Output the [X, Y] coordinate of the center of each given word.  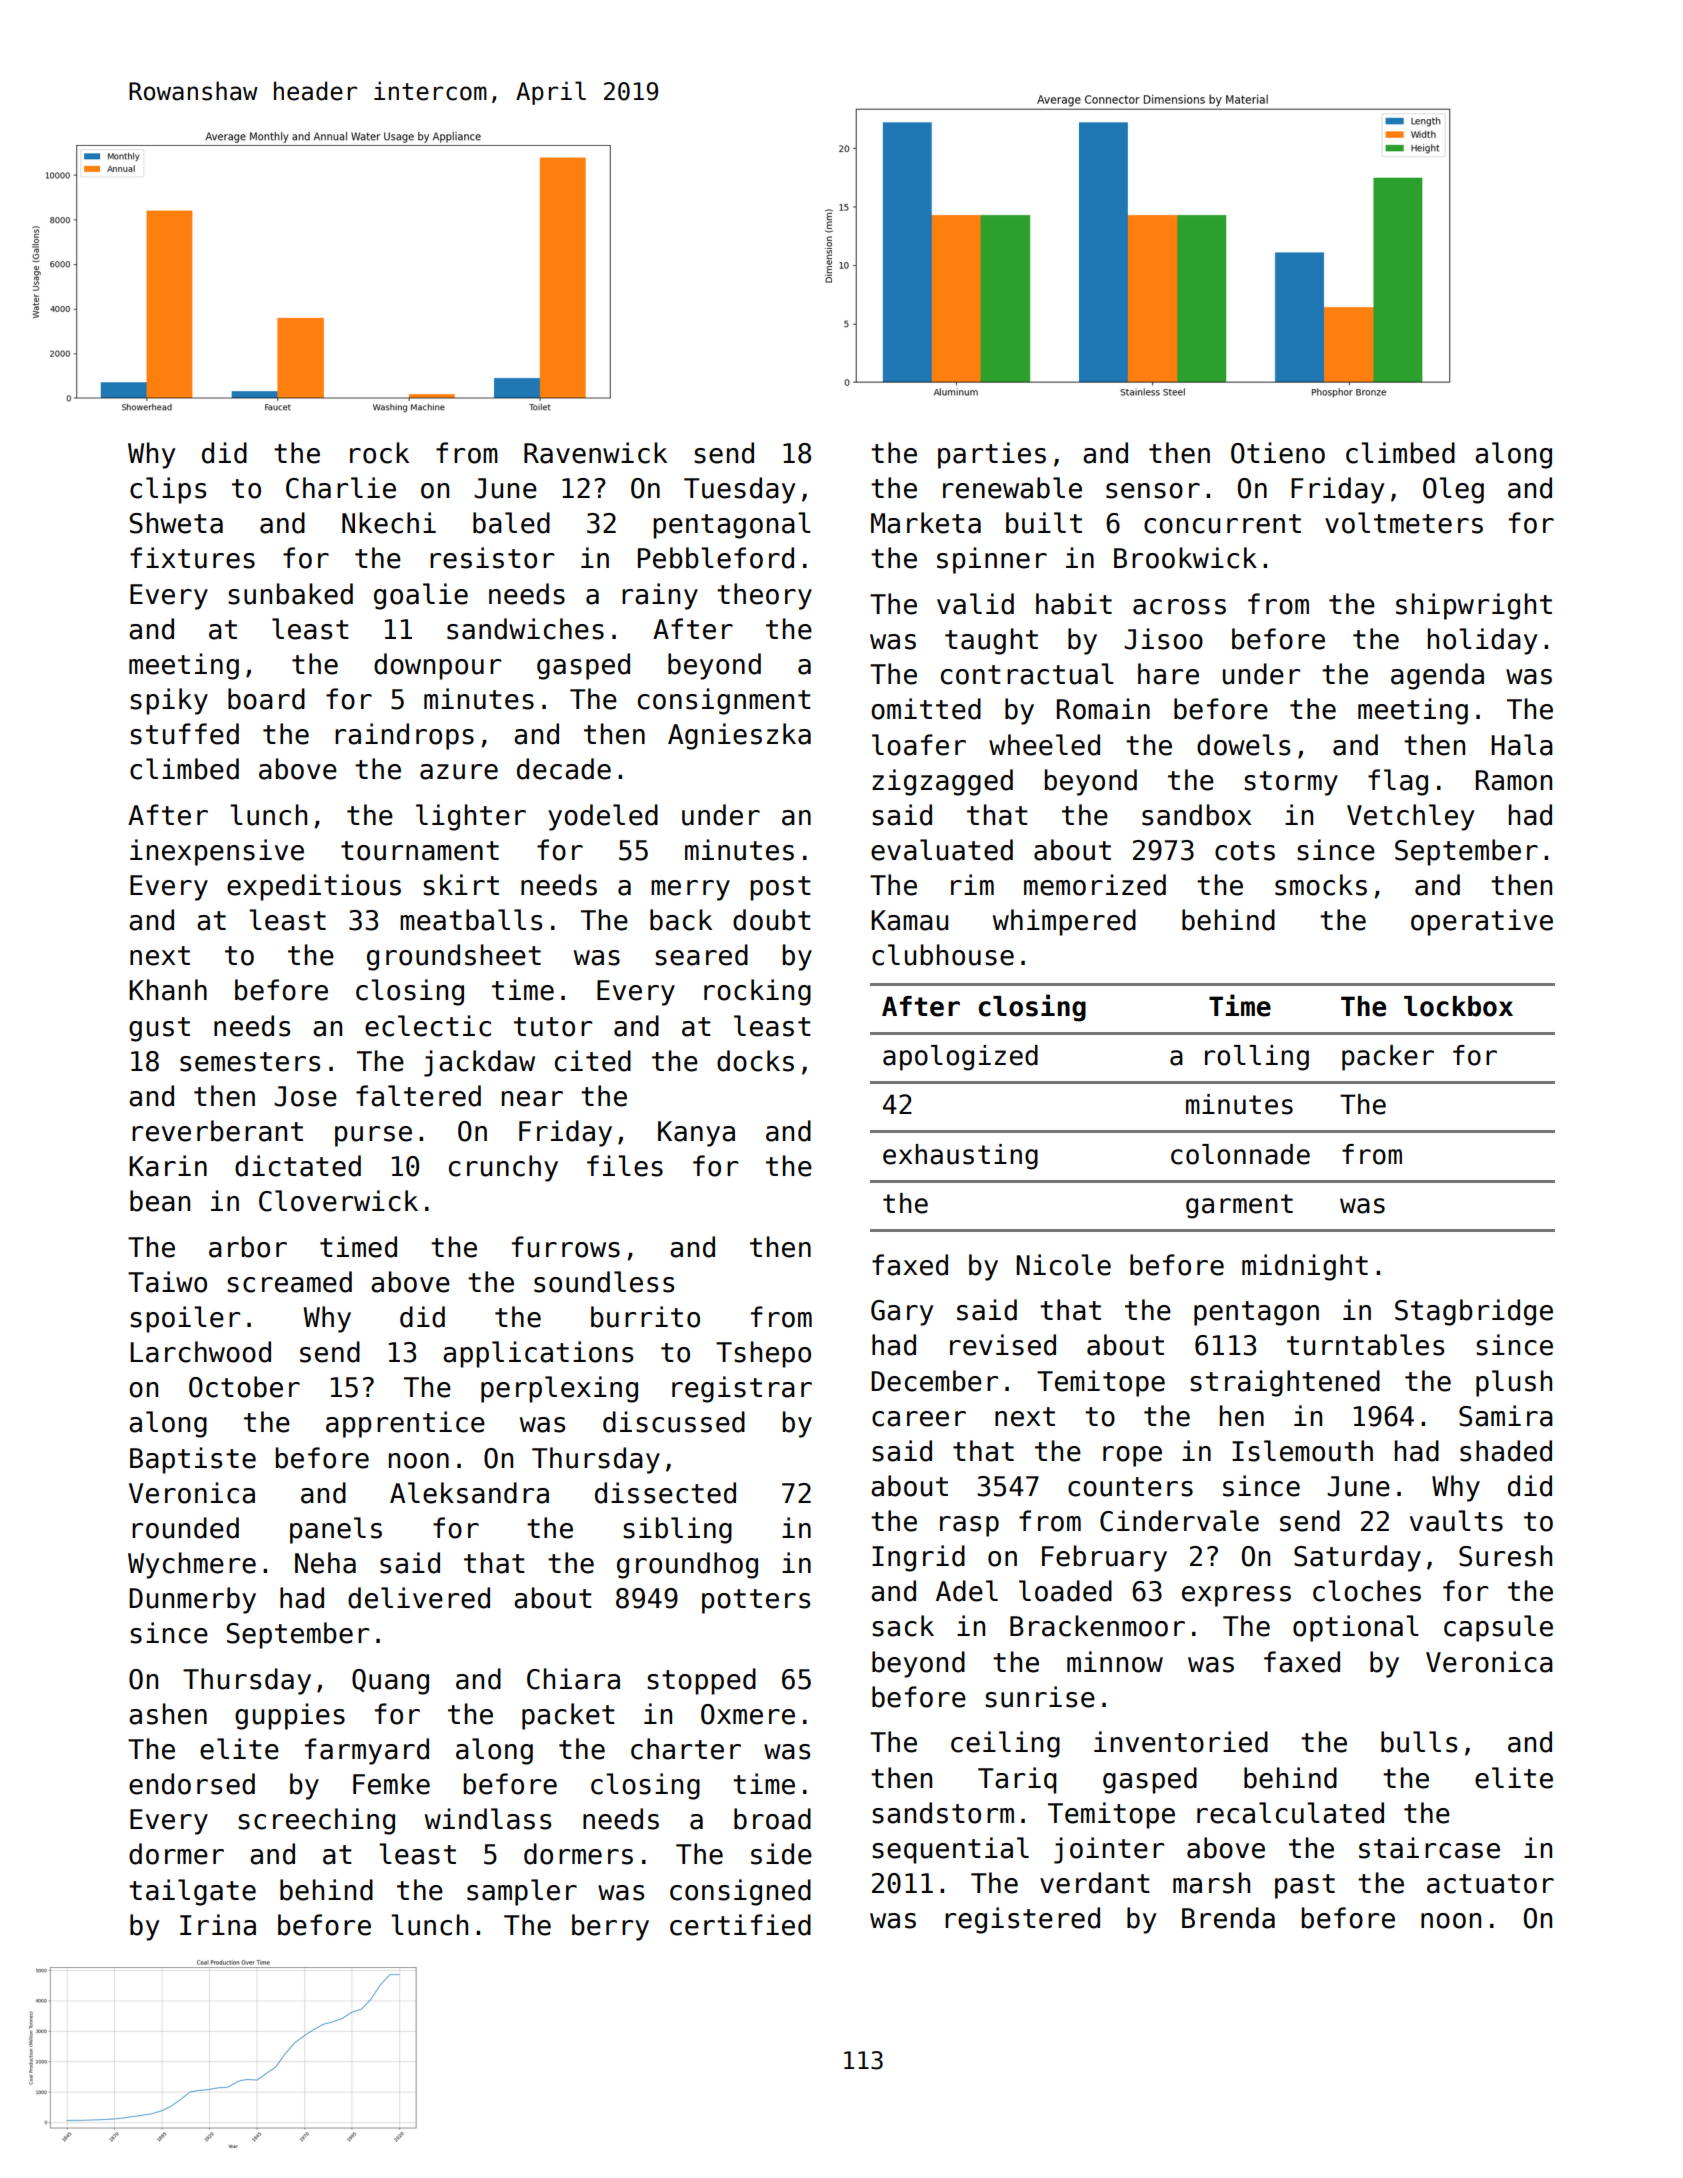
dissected [665, 1493]
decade [564, 769]
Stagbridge [1474, 1312]
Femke [391, 1784]
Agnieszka [739, 736]
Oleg [1453, 490]
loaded [1065, 1591]
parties [992, 455]
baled [511, 523]
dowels [1243, 745]
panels [336, 1530]
